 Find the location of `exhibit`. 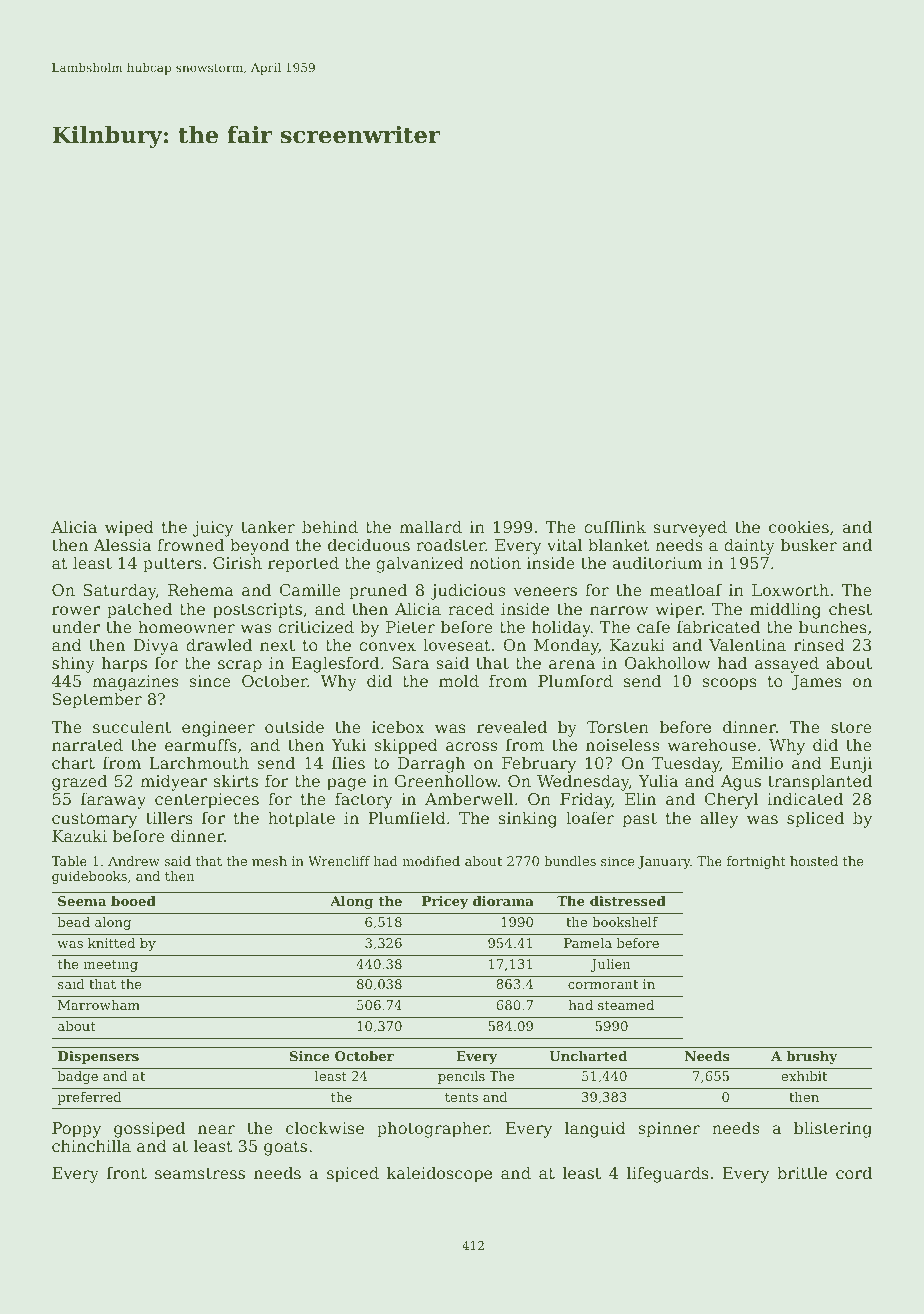

exhibit is located at coordinates (804, 1076).
